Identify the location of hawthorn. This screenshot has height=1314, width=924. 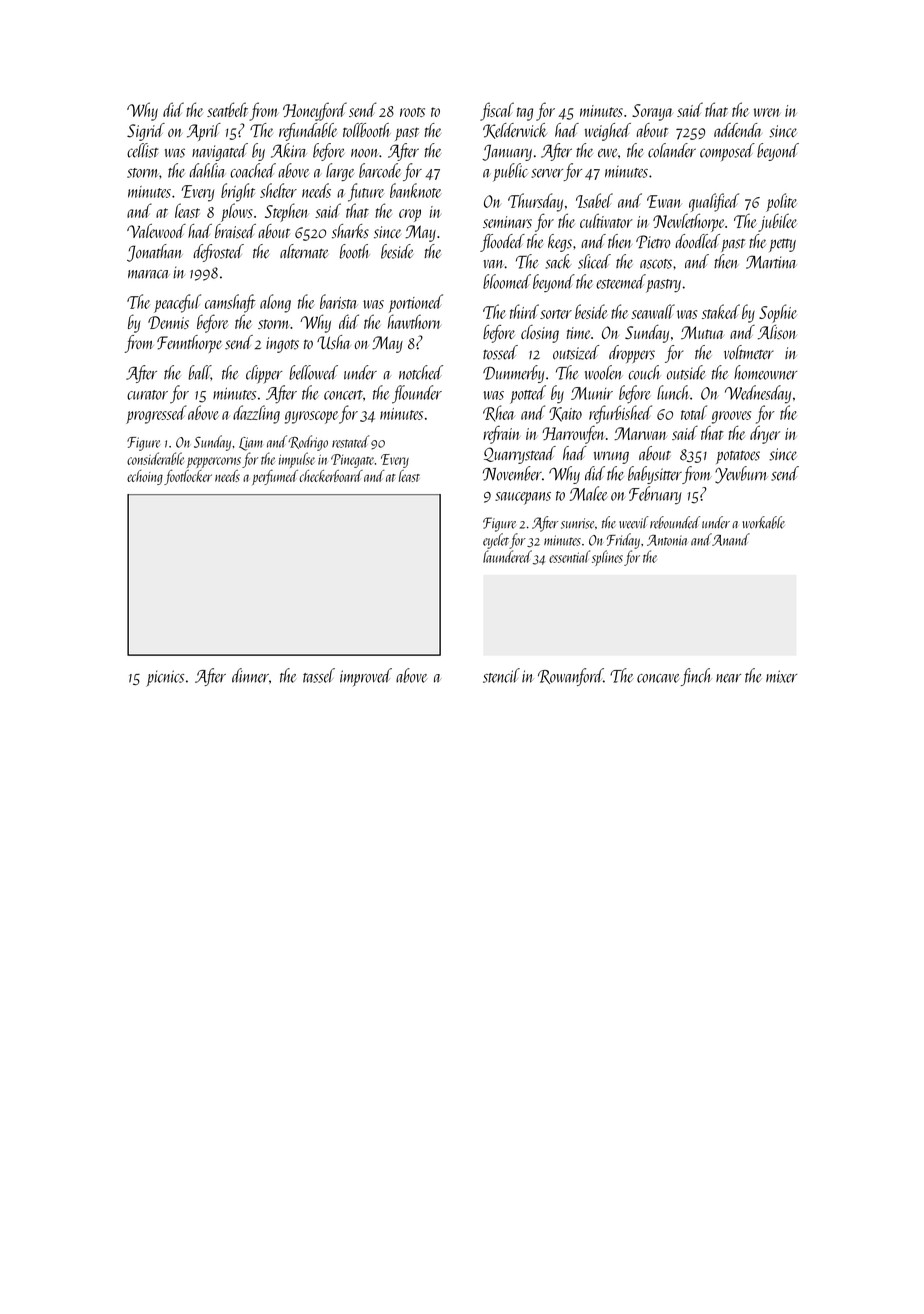
(414, 321).
